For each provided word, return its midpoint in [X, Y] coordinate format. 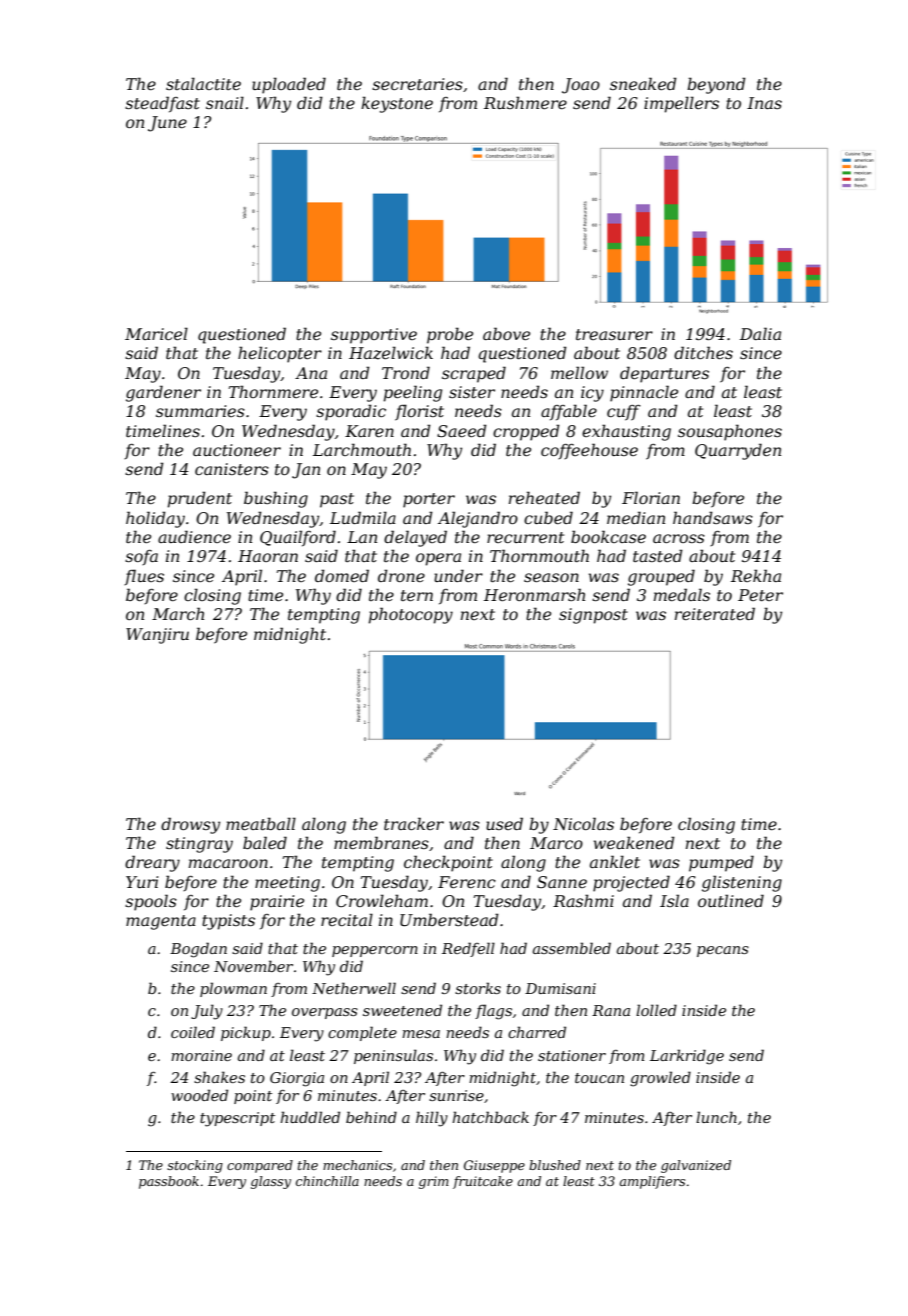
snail [225, 102]
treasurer [614, 334]
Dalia [760, 333]
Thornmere [273, 391]
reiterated [715, 613]
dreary [152, 863]
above [506, 333]
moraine [201, 1055]
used [504, 823]
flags [493, 1012]
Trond [406, 372]
